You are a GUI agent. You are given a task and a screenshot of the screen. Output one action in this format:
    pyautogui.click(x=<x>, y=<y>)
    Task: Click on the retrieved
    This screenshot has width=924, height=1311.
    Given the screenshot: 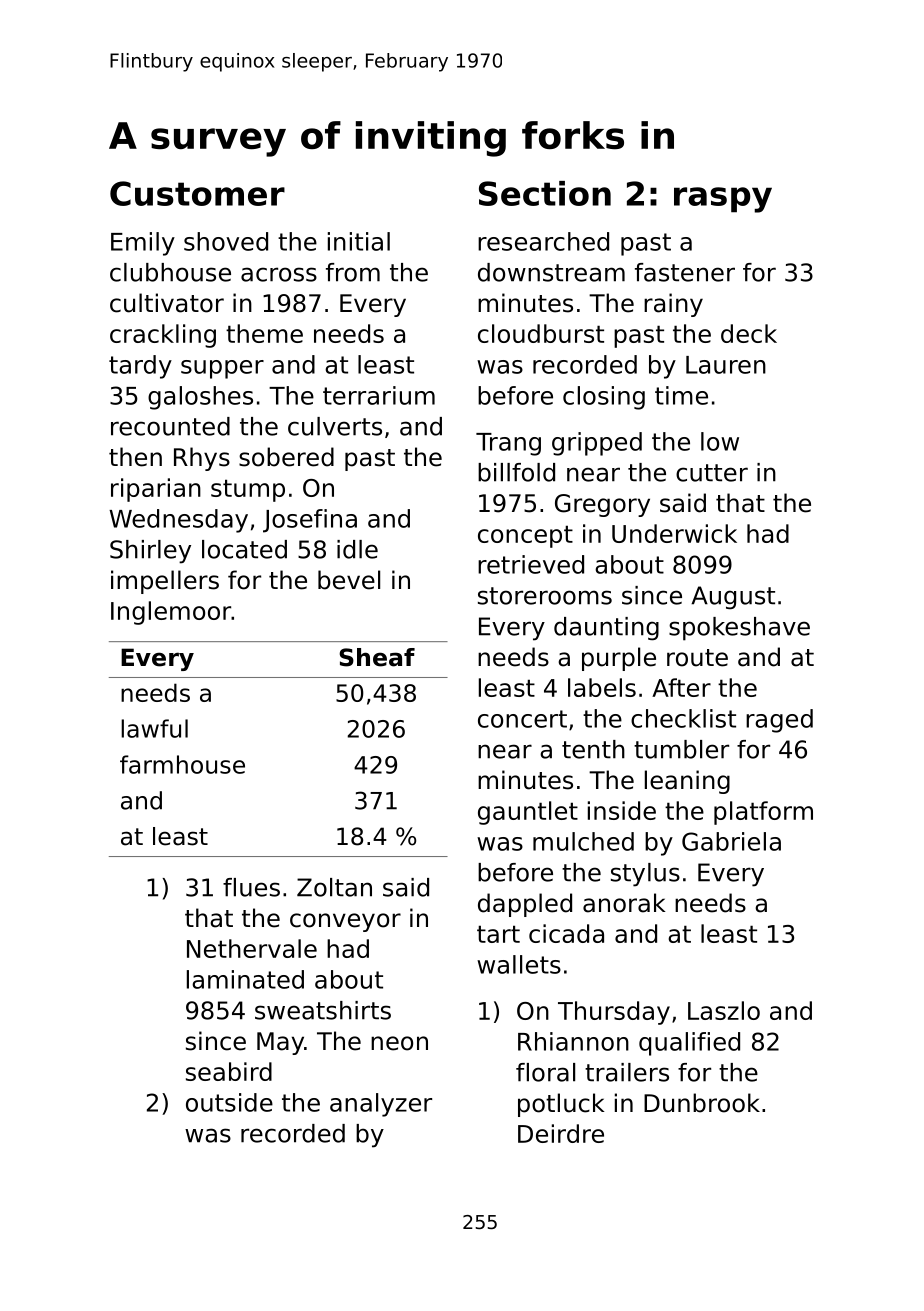 What is the action you would take?
    pyautogui.click(x=531, y=564)
